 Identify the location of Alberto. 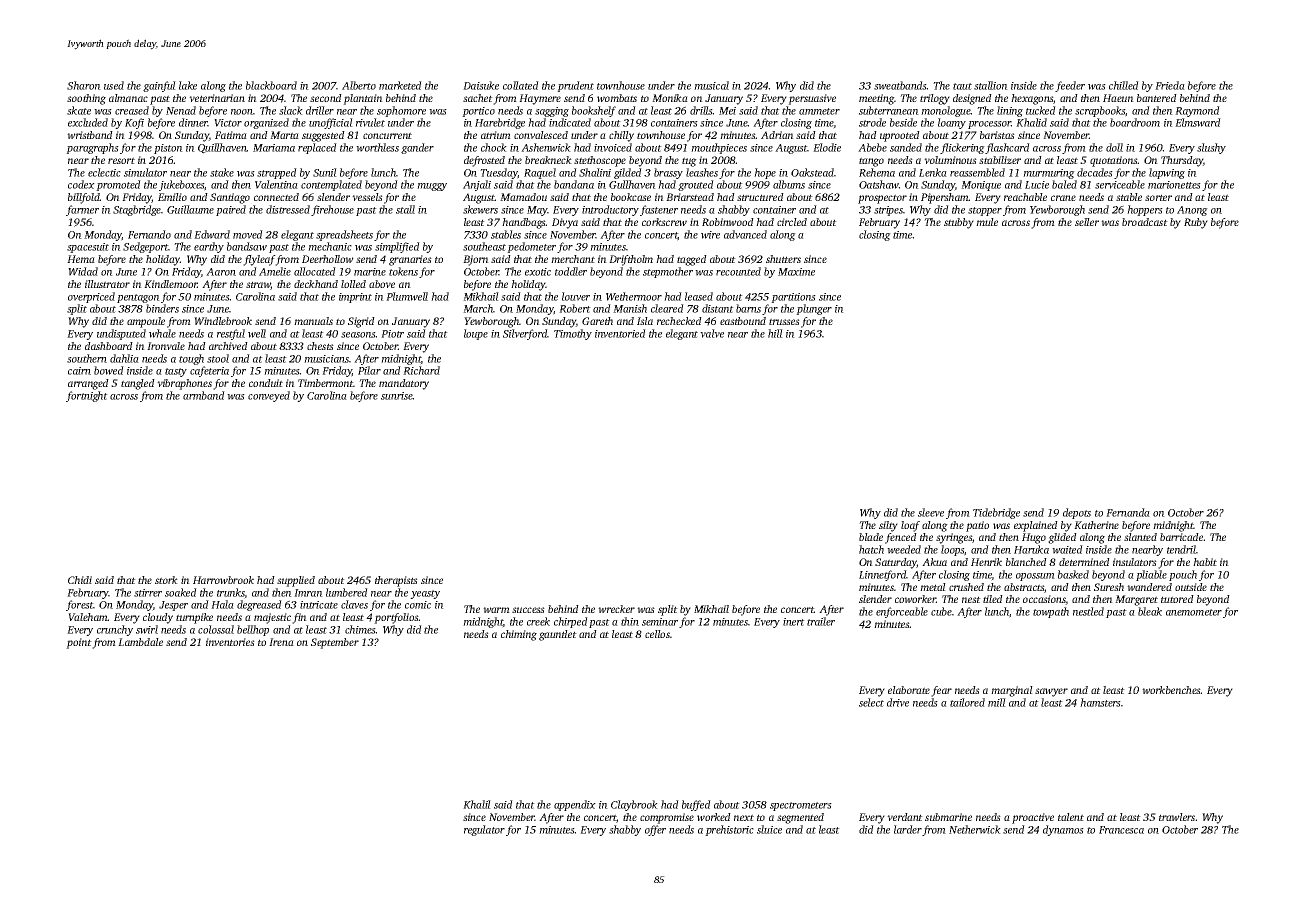
(359, 85).
